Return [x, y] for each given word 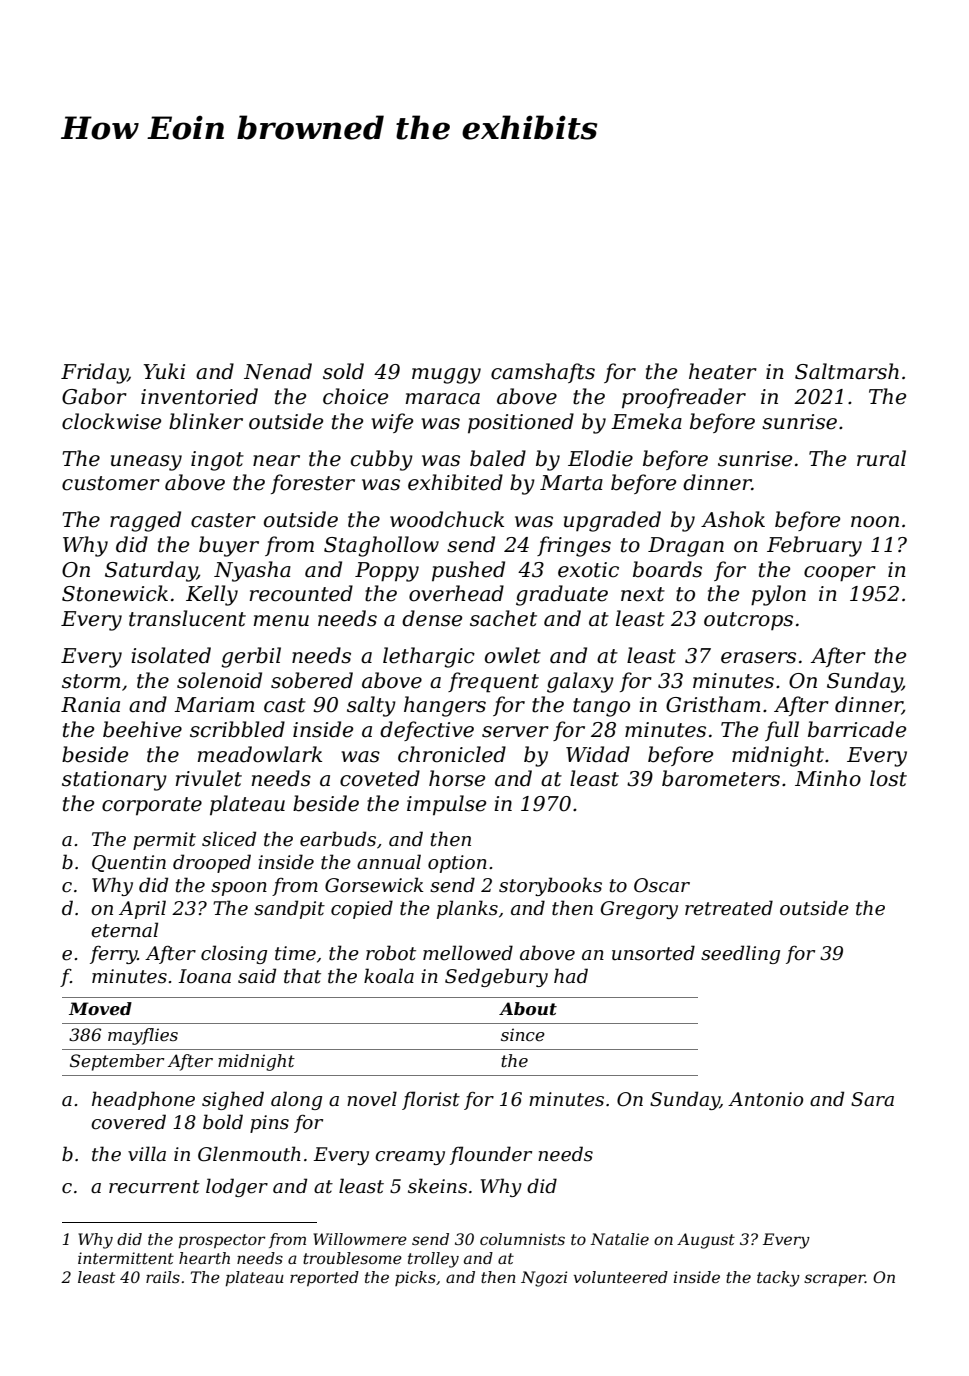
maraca [443, 399]
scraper [834, 1280]
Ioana [204, 976]
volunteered [620, 1277]
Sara [872, 1099]
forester [313, 484]
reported [324, 1279]
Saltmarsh [847, 371]
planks [467, 909]
